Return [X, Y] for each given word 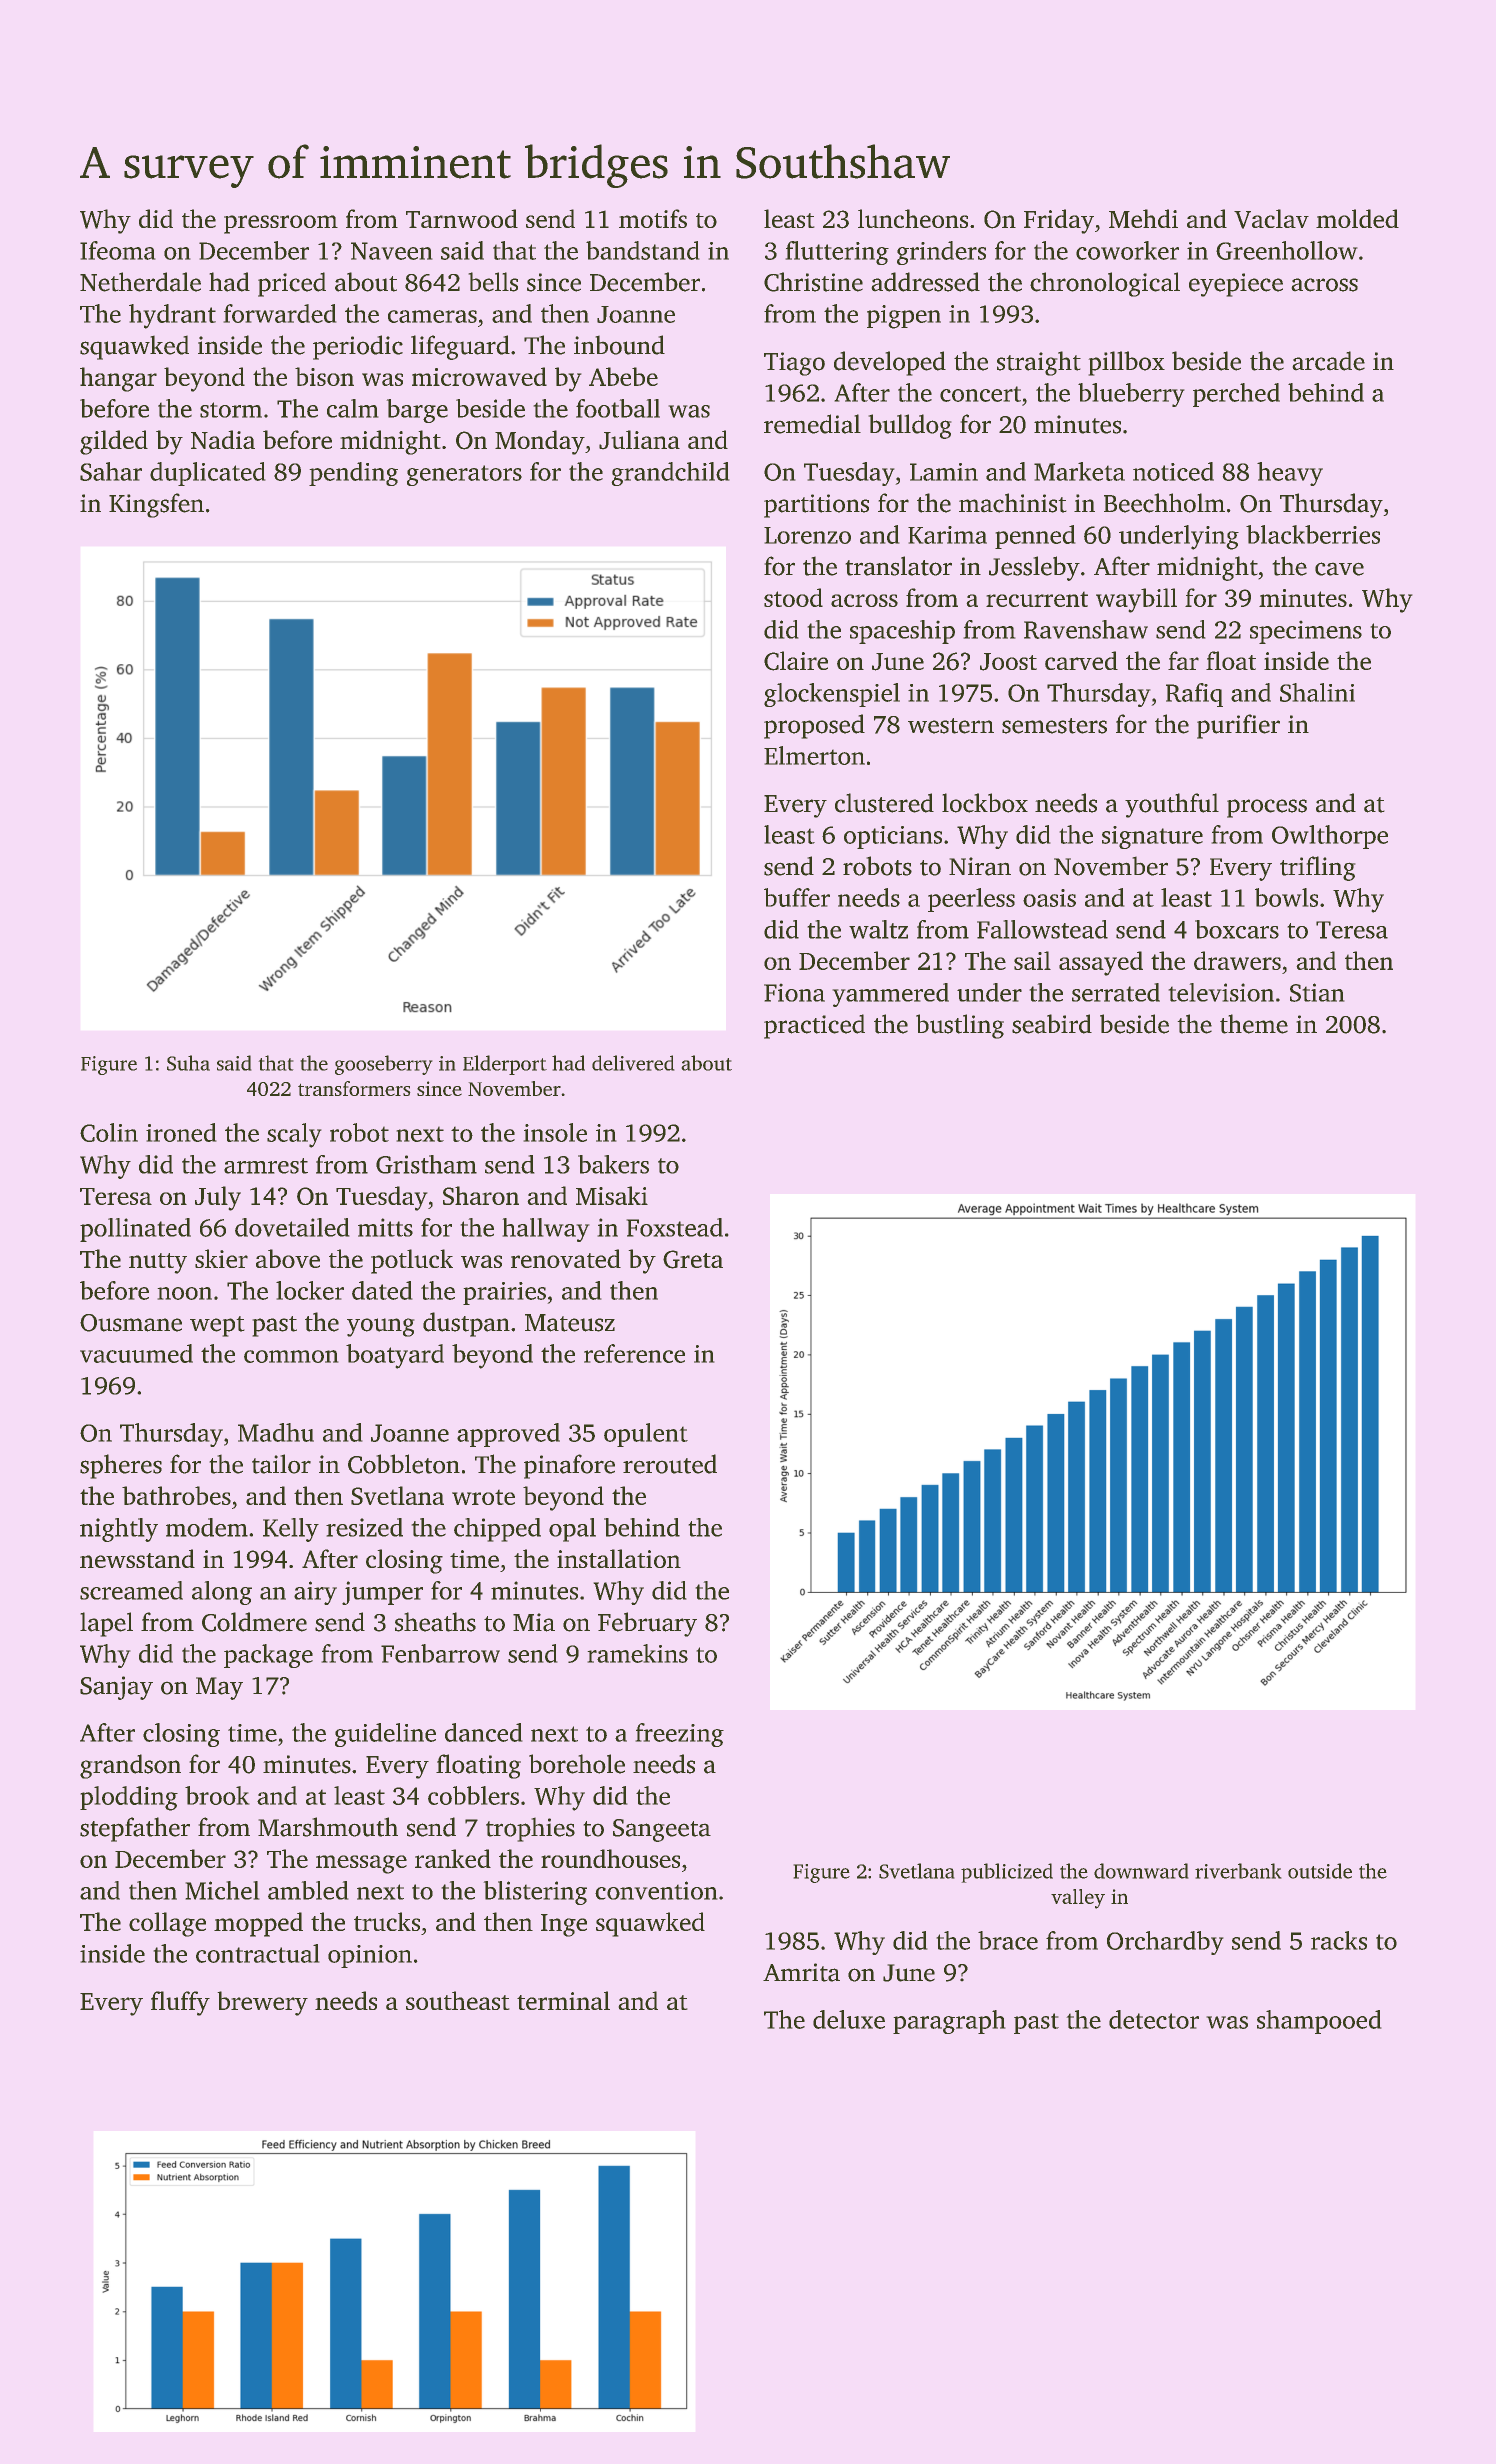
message [361, 1864]
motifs [653, 218]
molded [1357, 218]
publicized [1007, 1873]
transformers [354, 1088]
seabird [1052, 1024]
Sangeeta [662, 1830]
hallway [546, 1230]
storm [231, 410]
